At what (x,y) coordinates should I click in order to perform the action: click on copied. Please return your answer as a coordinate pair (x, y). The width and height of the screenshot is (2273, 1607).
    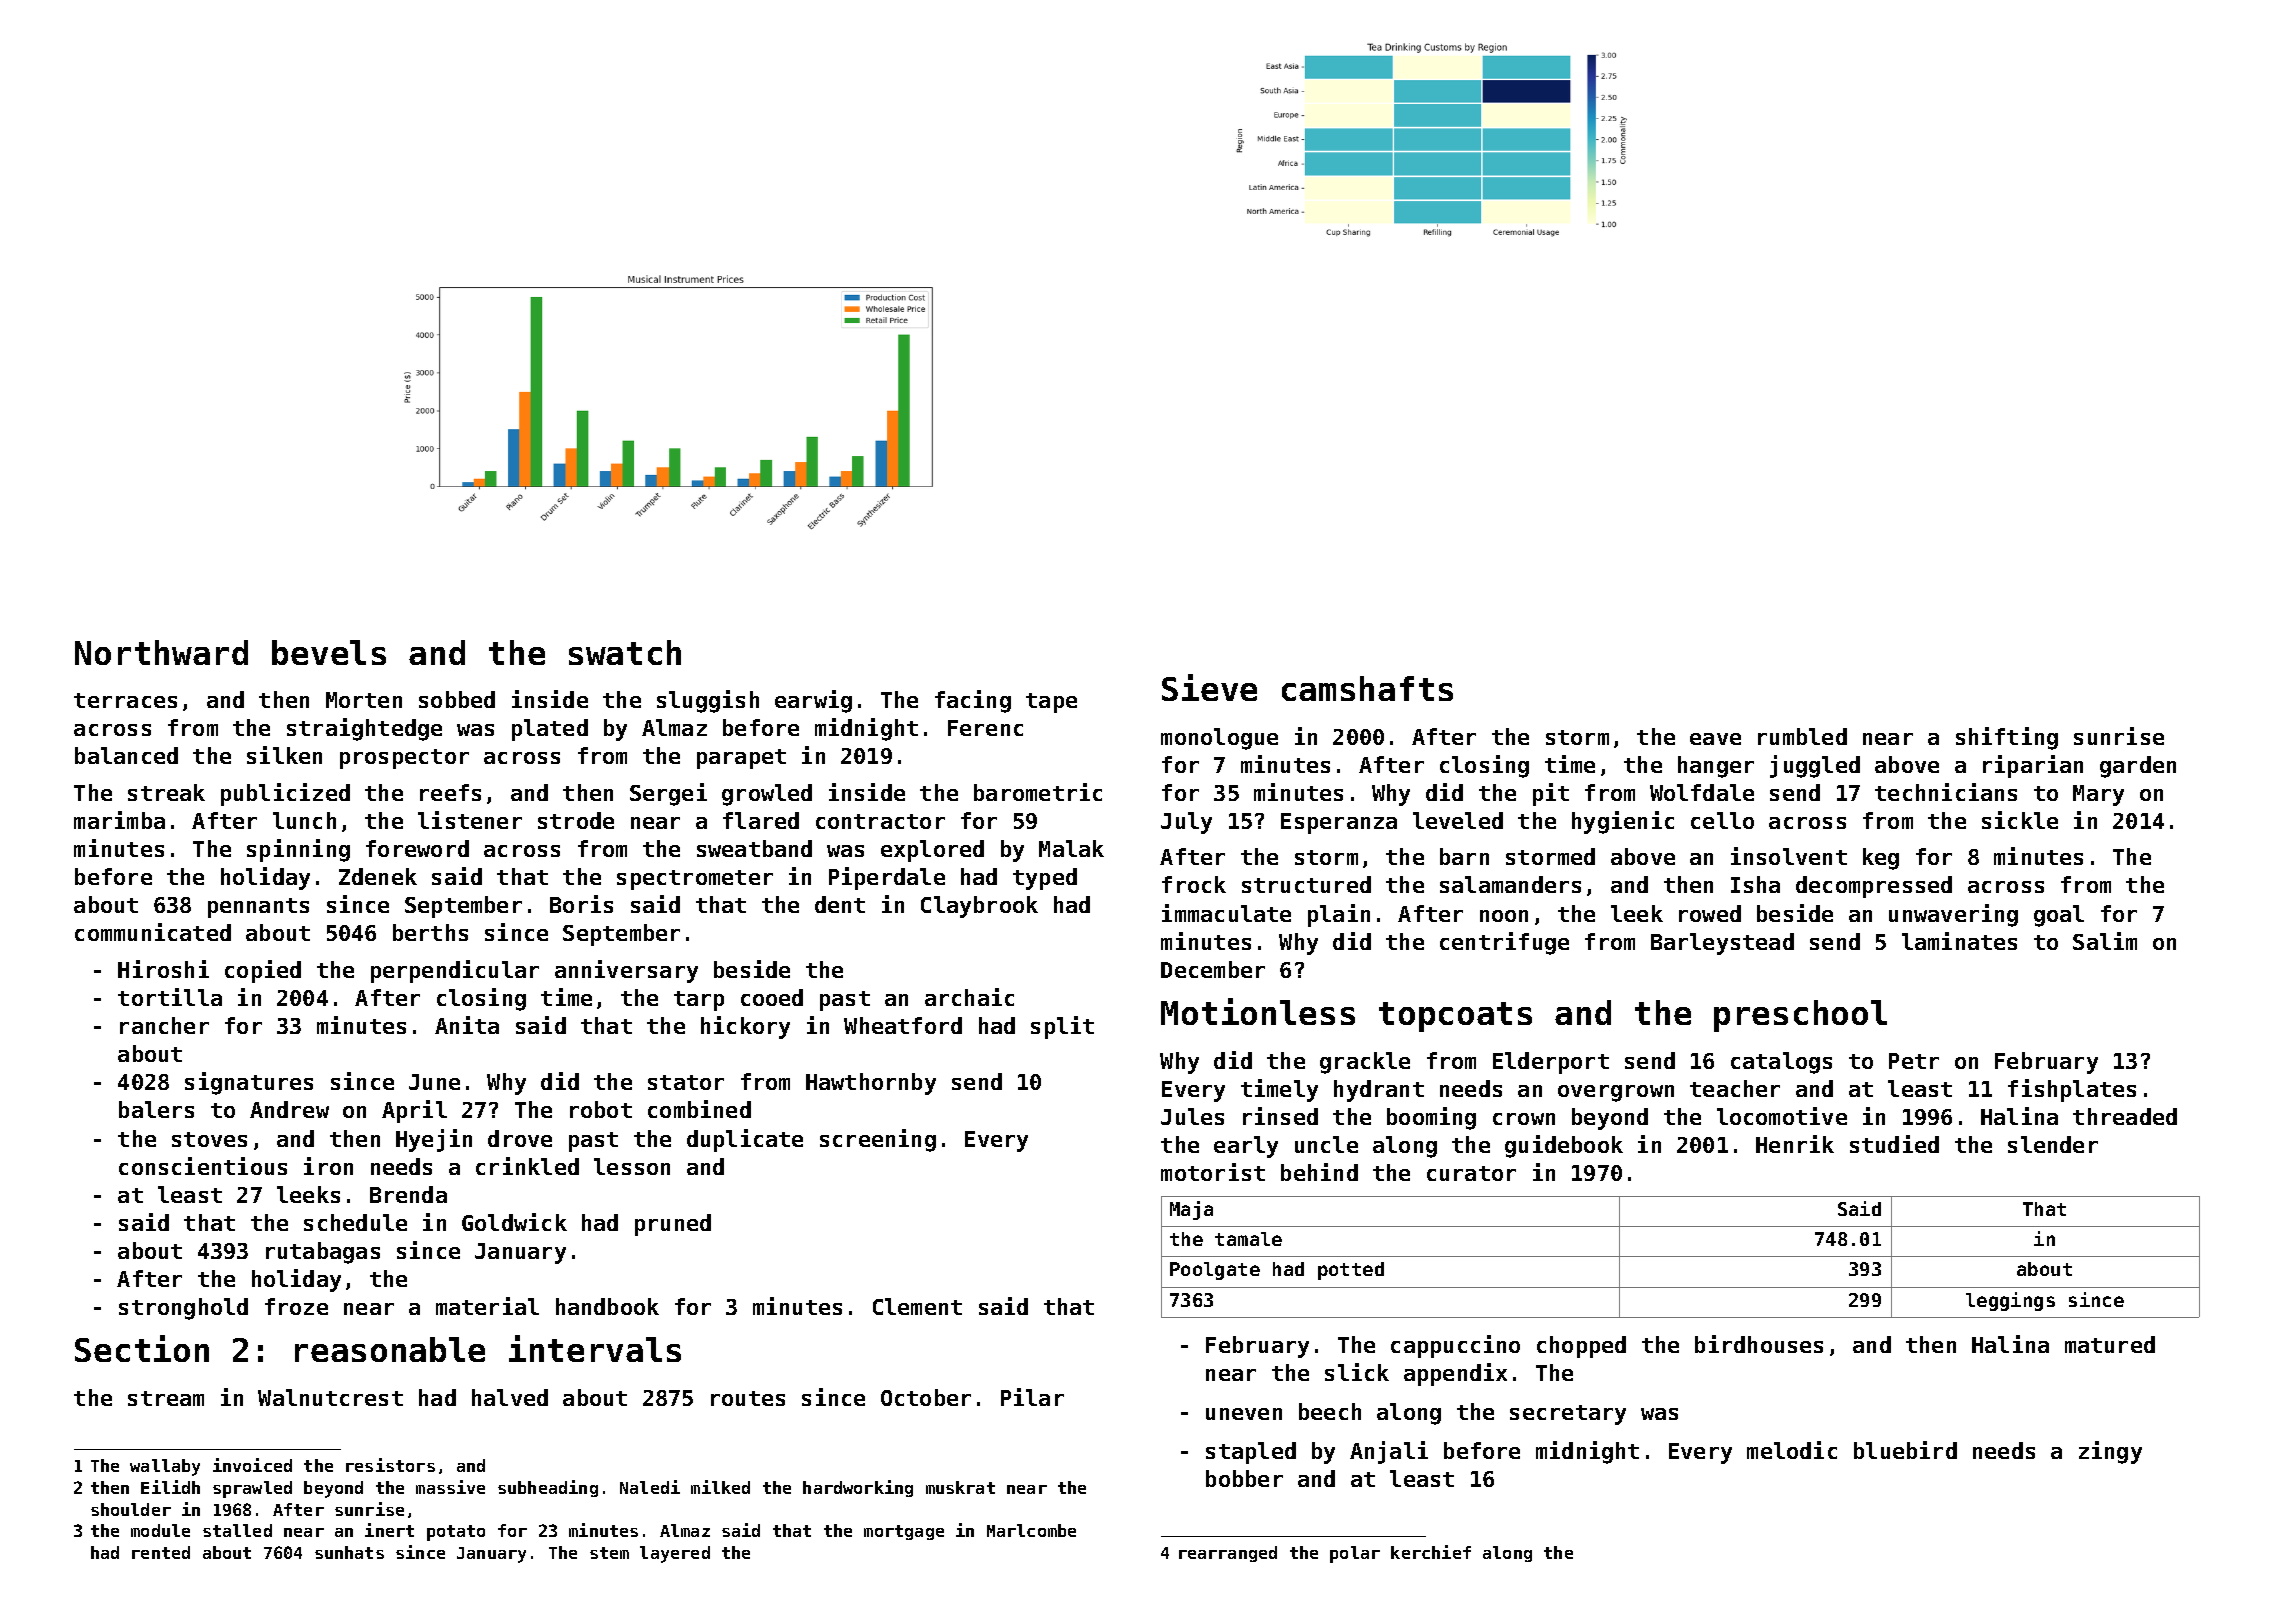
    Looking at the image, I should click on (263, 971).
